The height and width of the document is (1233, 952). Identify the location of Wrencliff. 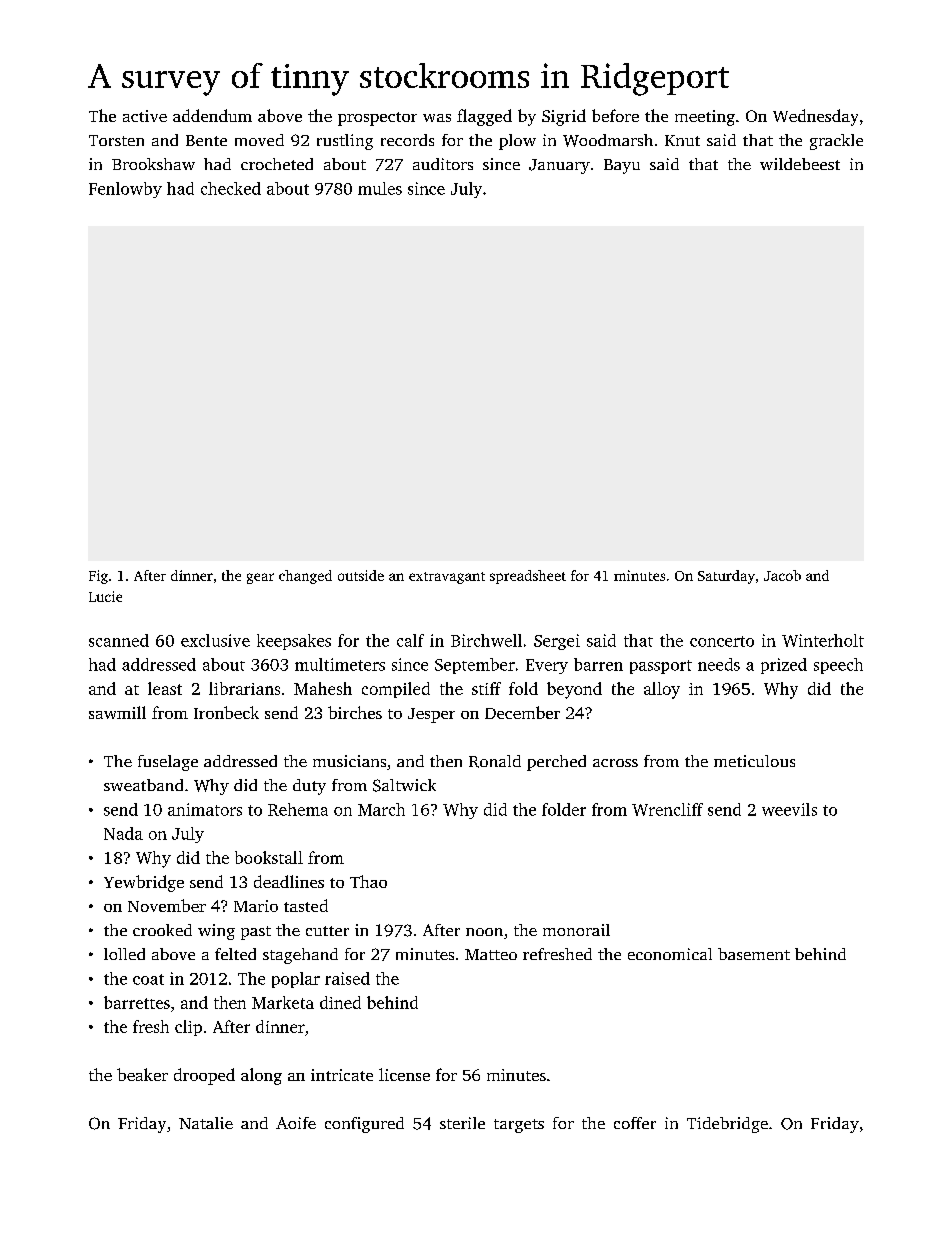
(667, 809).
